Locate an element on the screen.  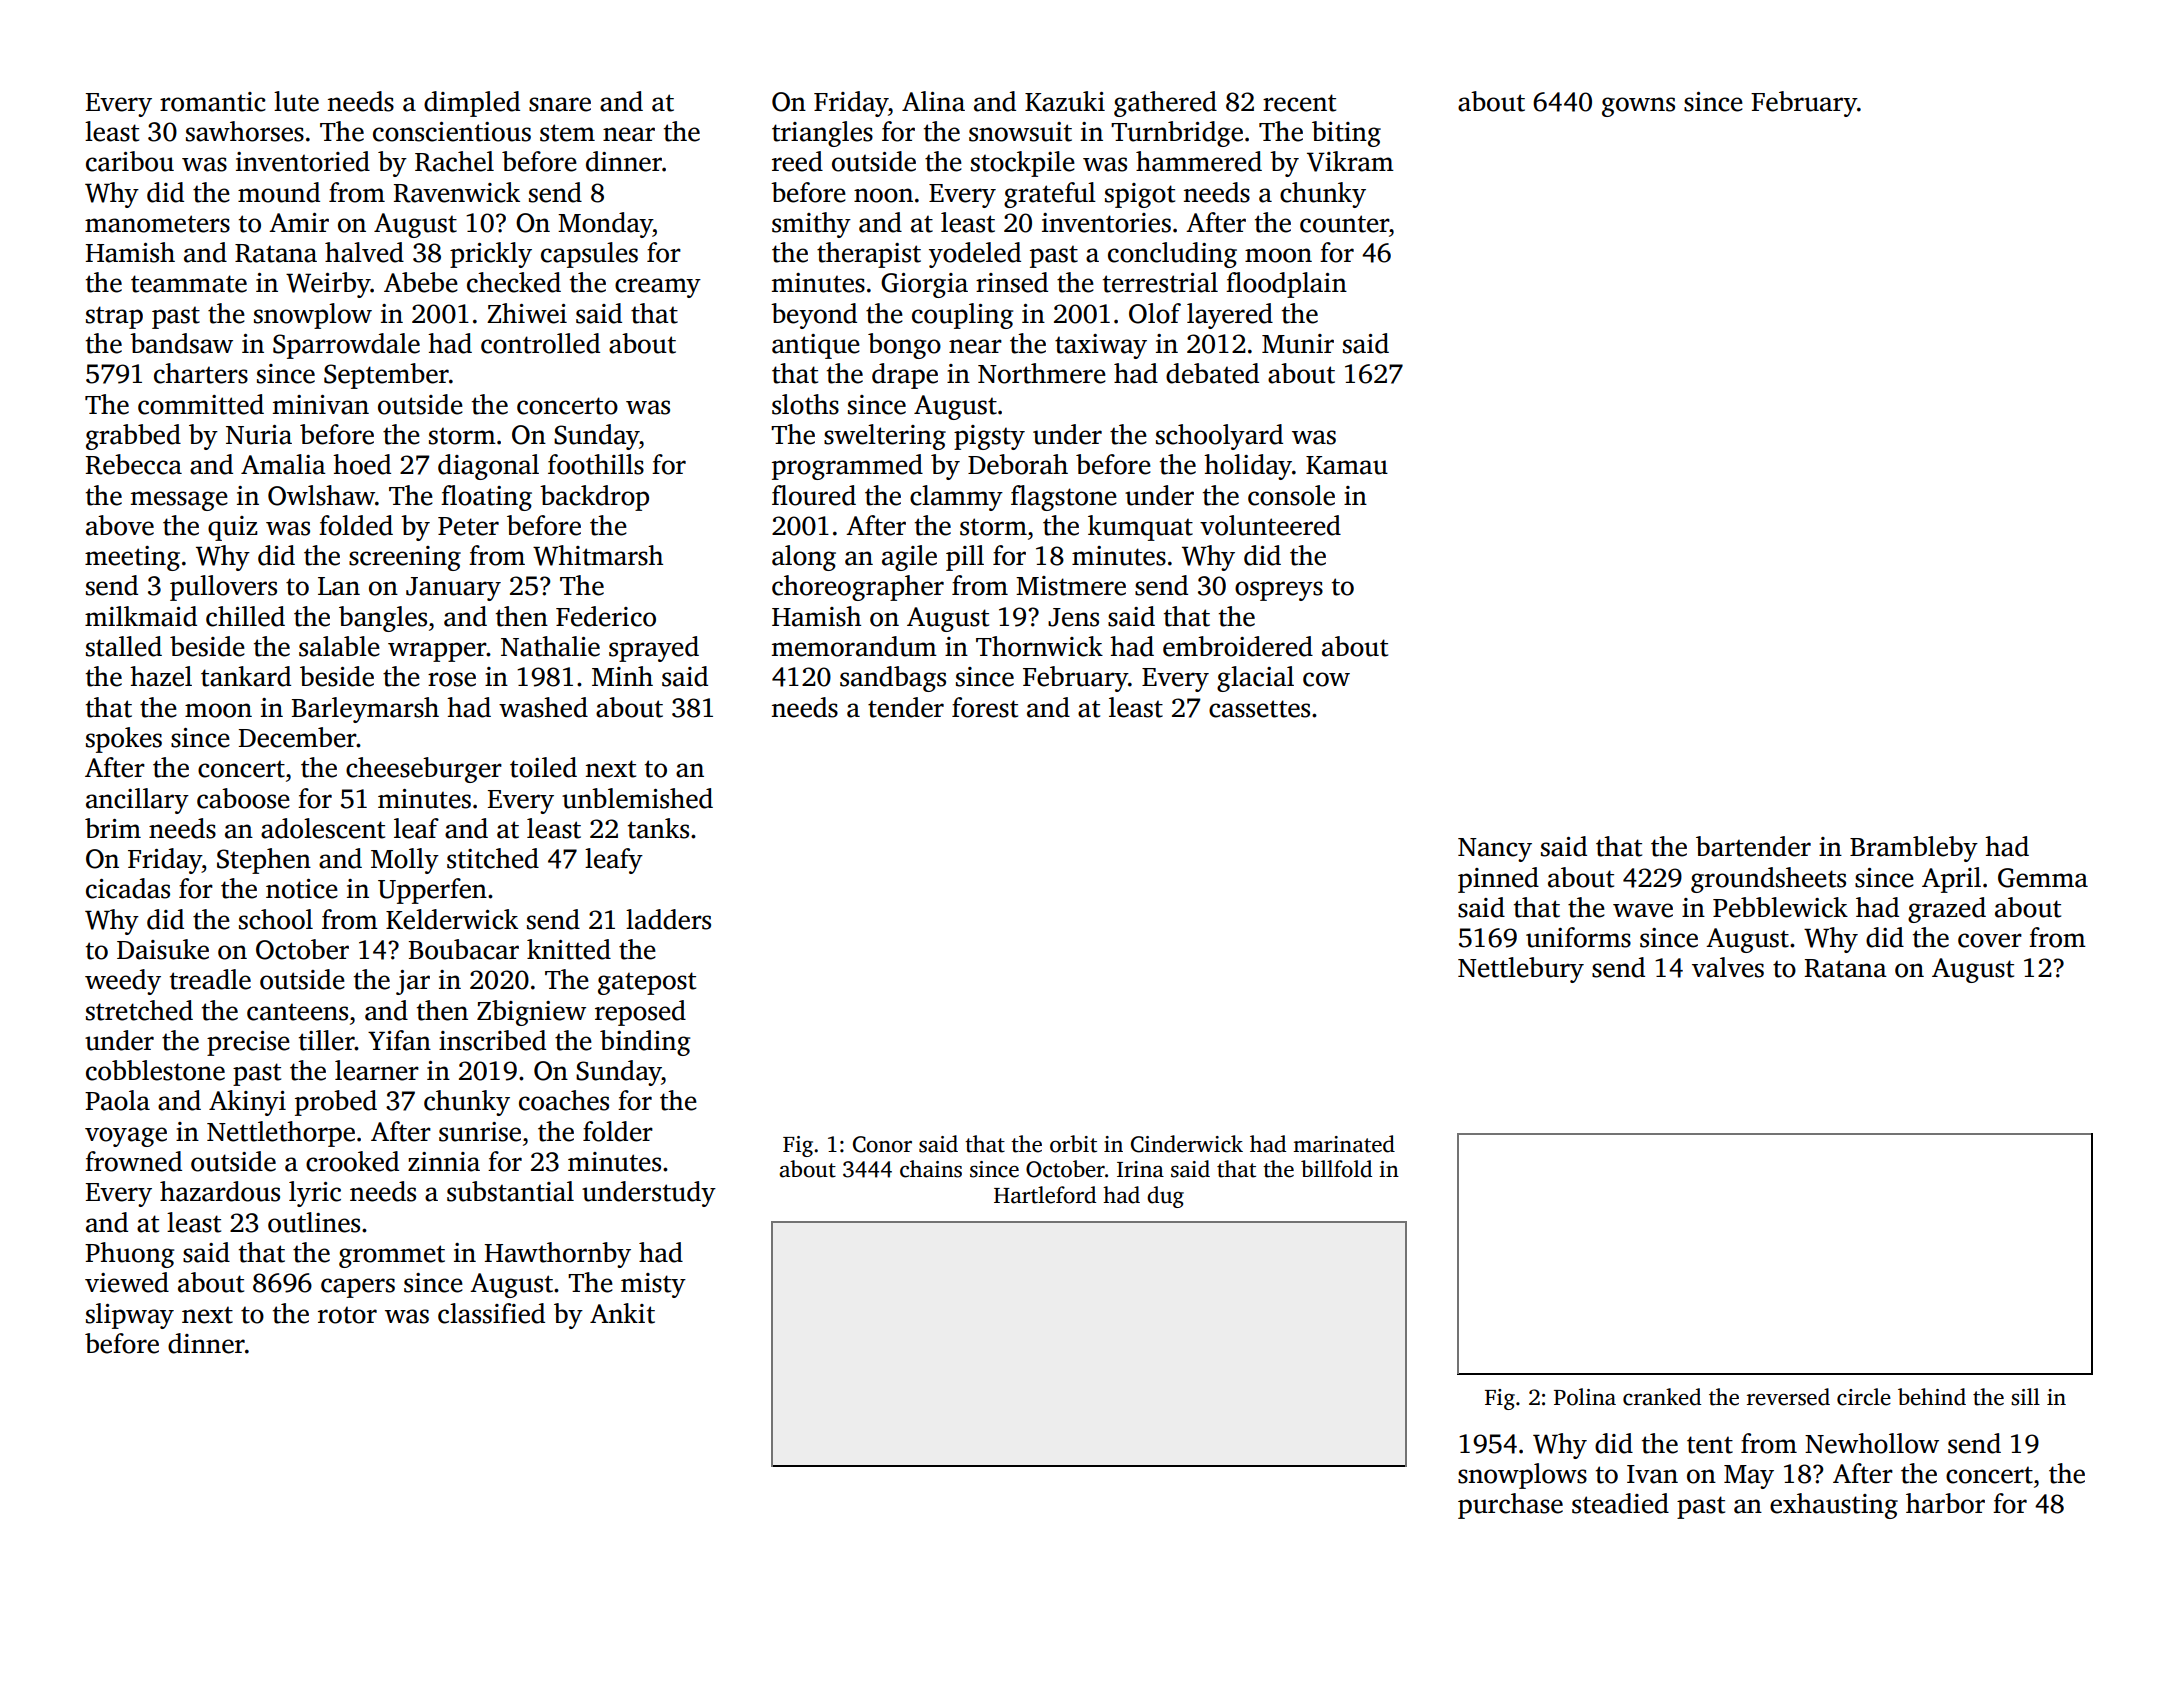
notice is located at coordinates (302, 889).
